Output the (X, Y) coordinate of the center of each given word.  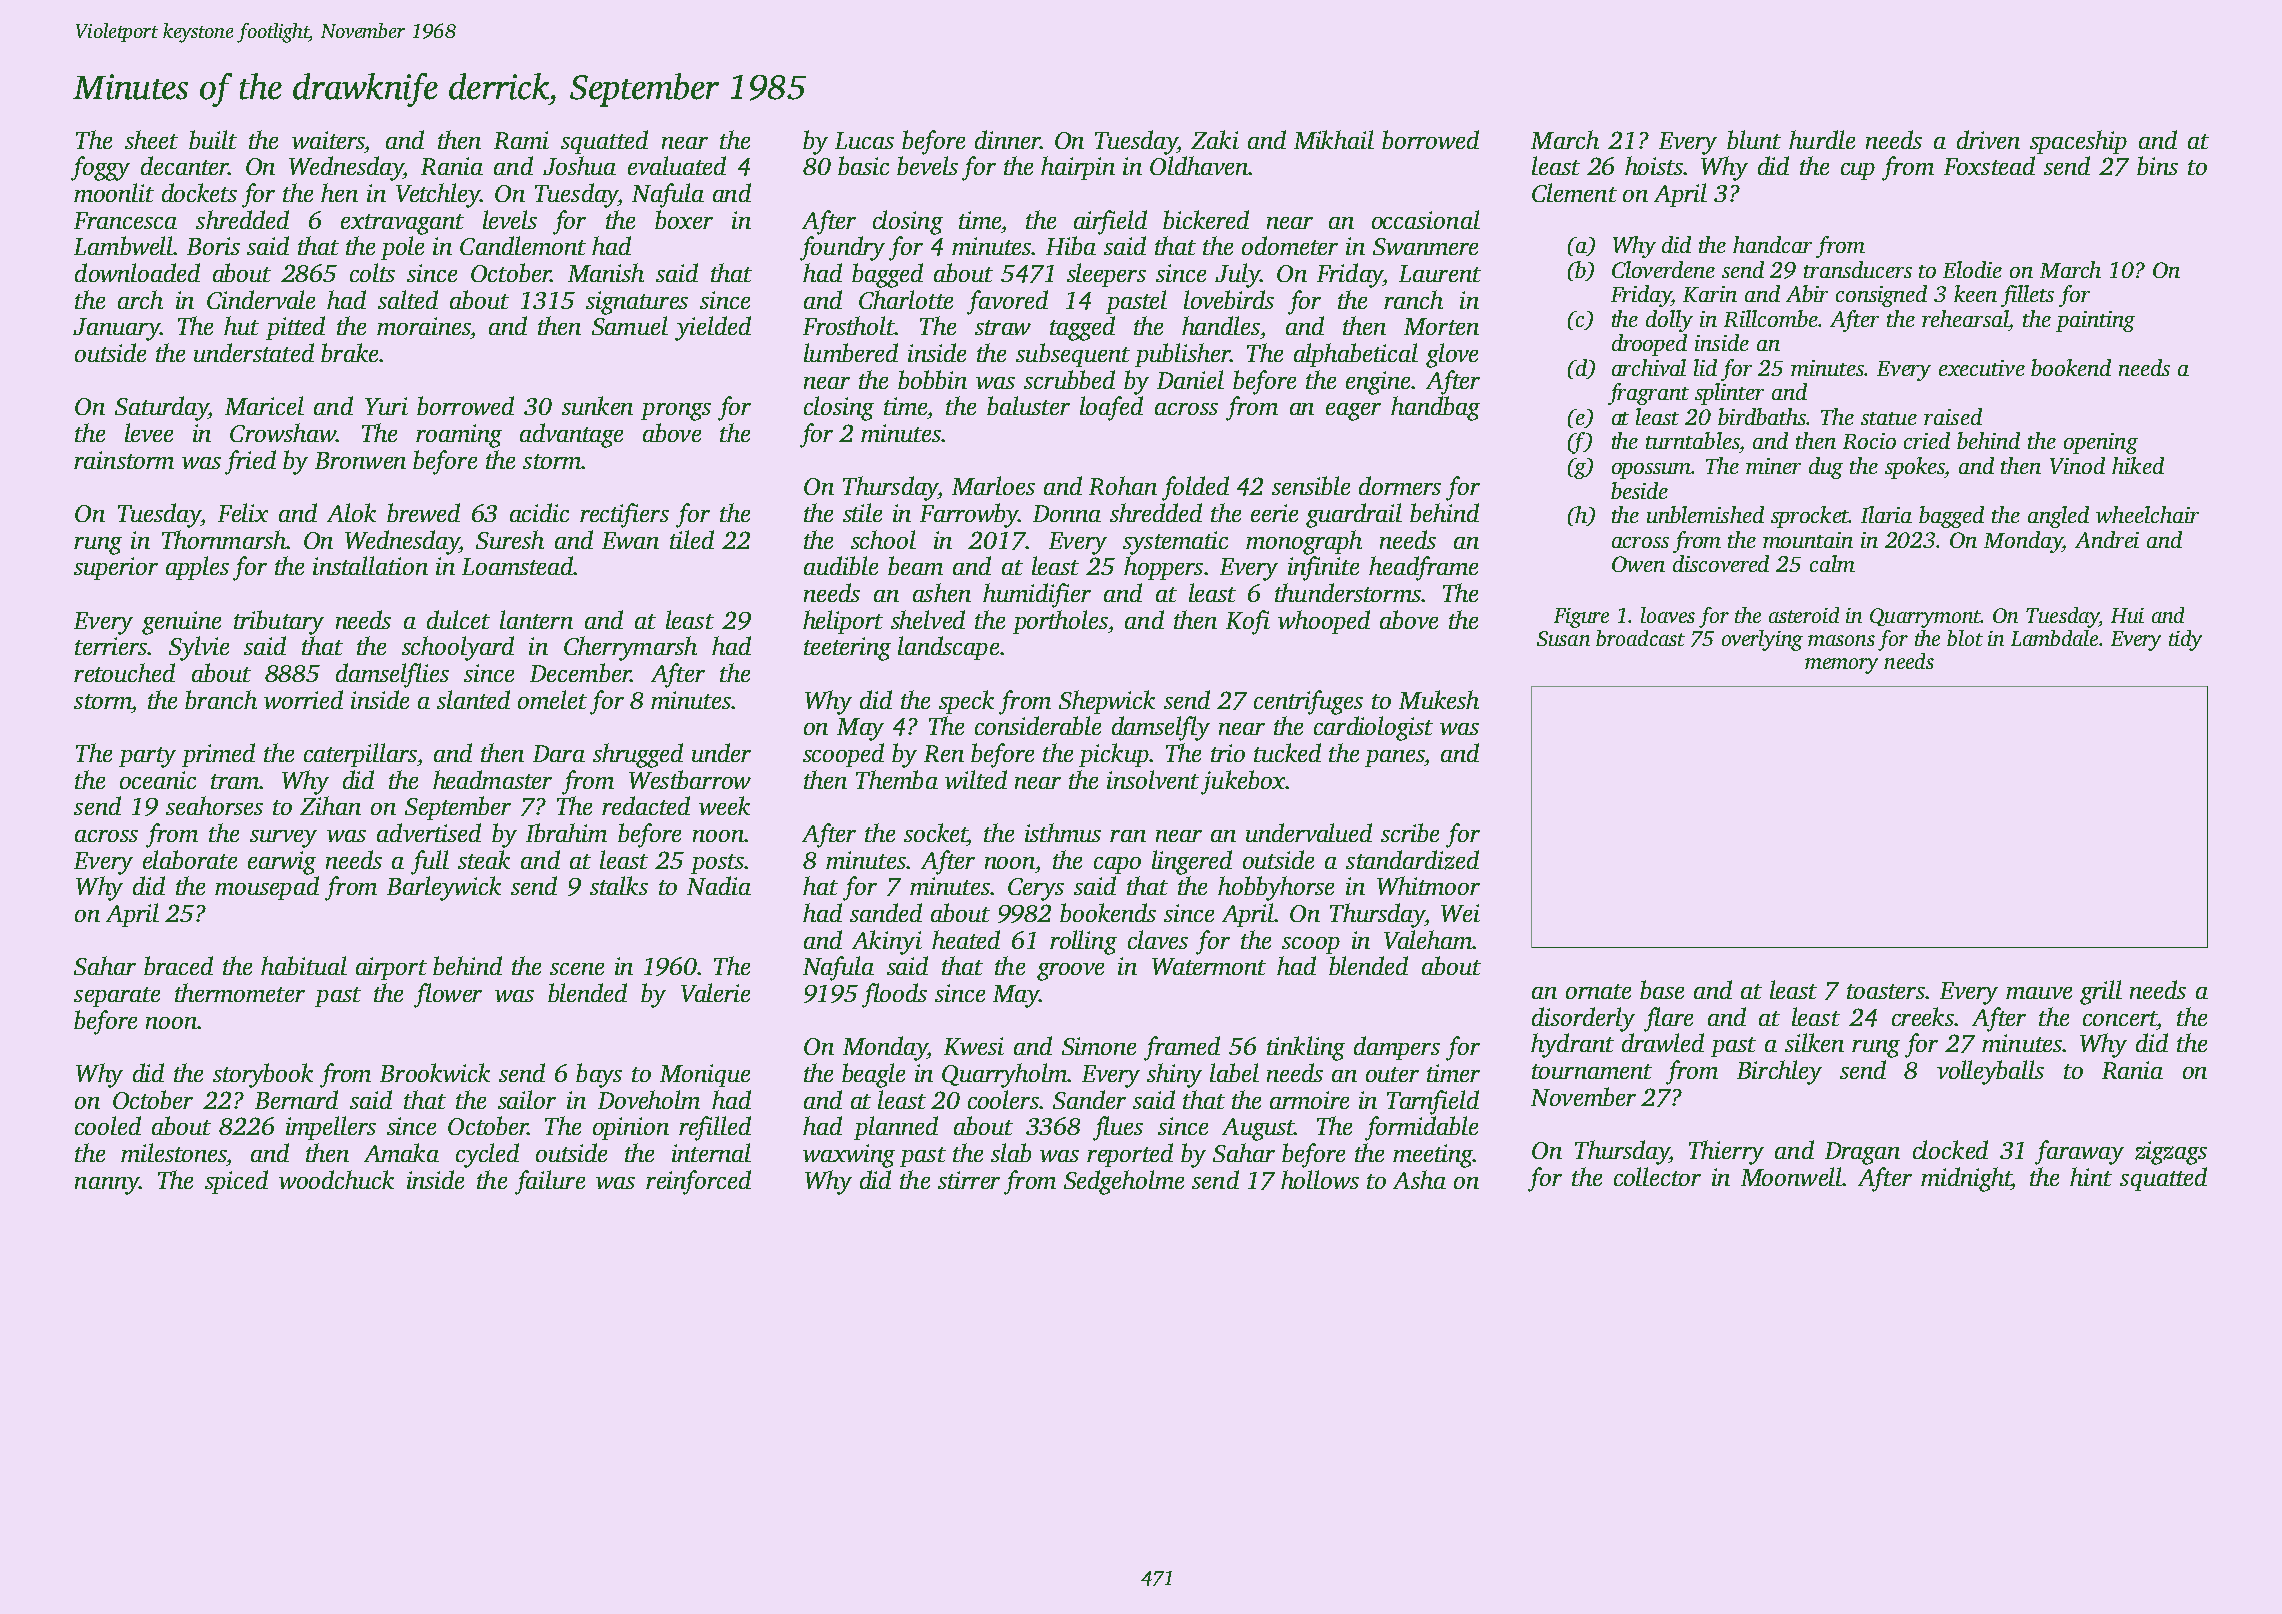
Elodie (1972, 269)
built (213, 139)
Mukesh (1439, 699)
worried (303, 699)
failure (550, 1182)
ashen (942, 592)
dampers (1397, 1048)
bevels (927, 165)
